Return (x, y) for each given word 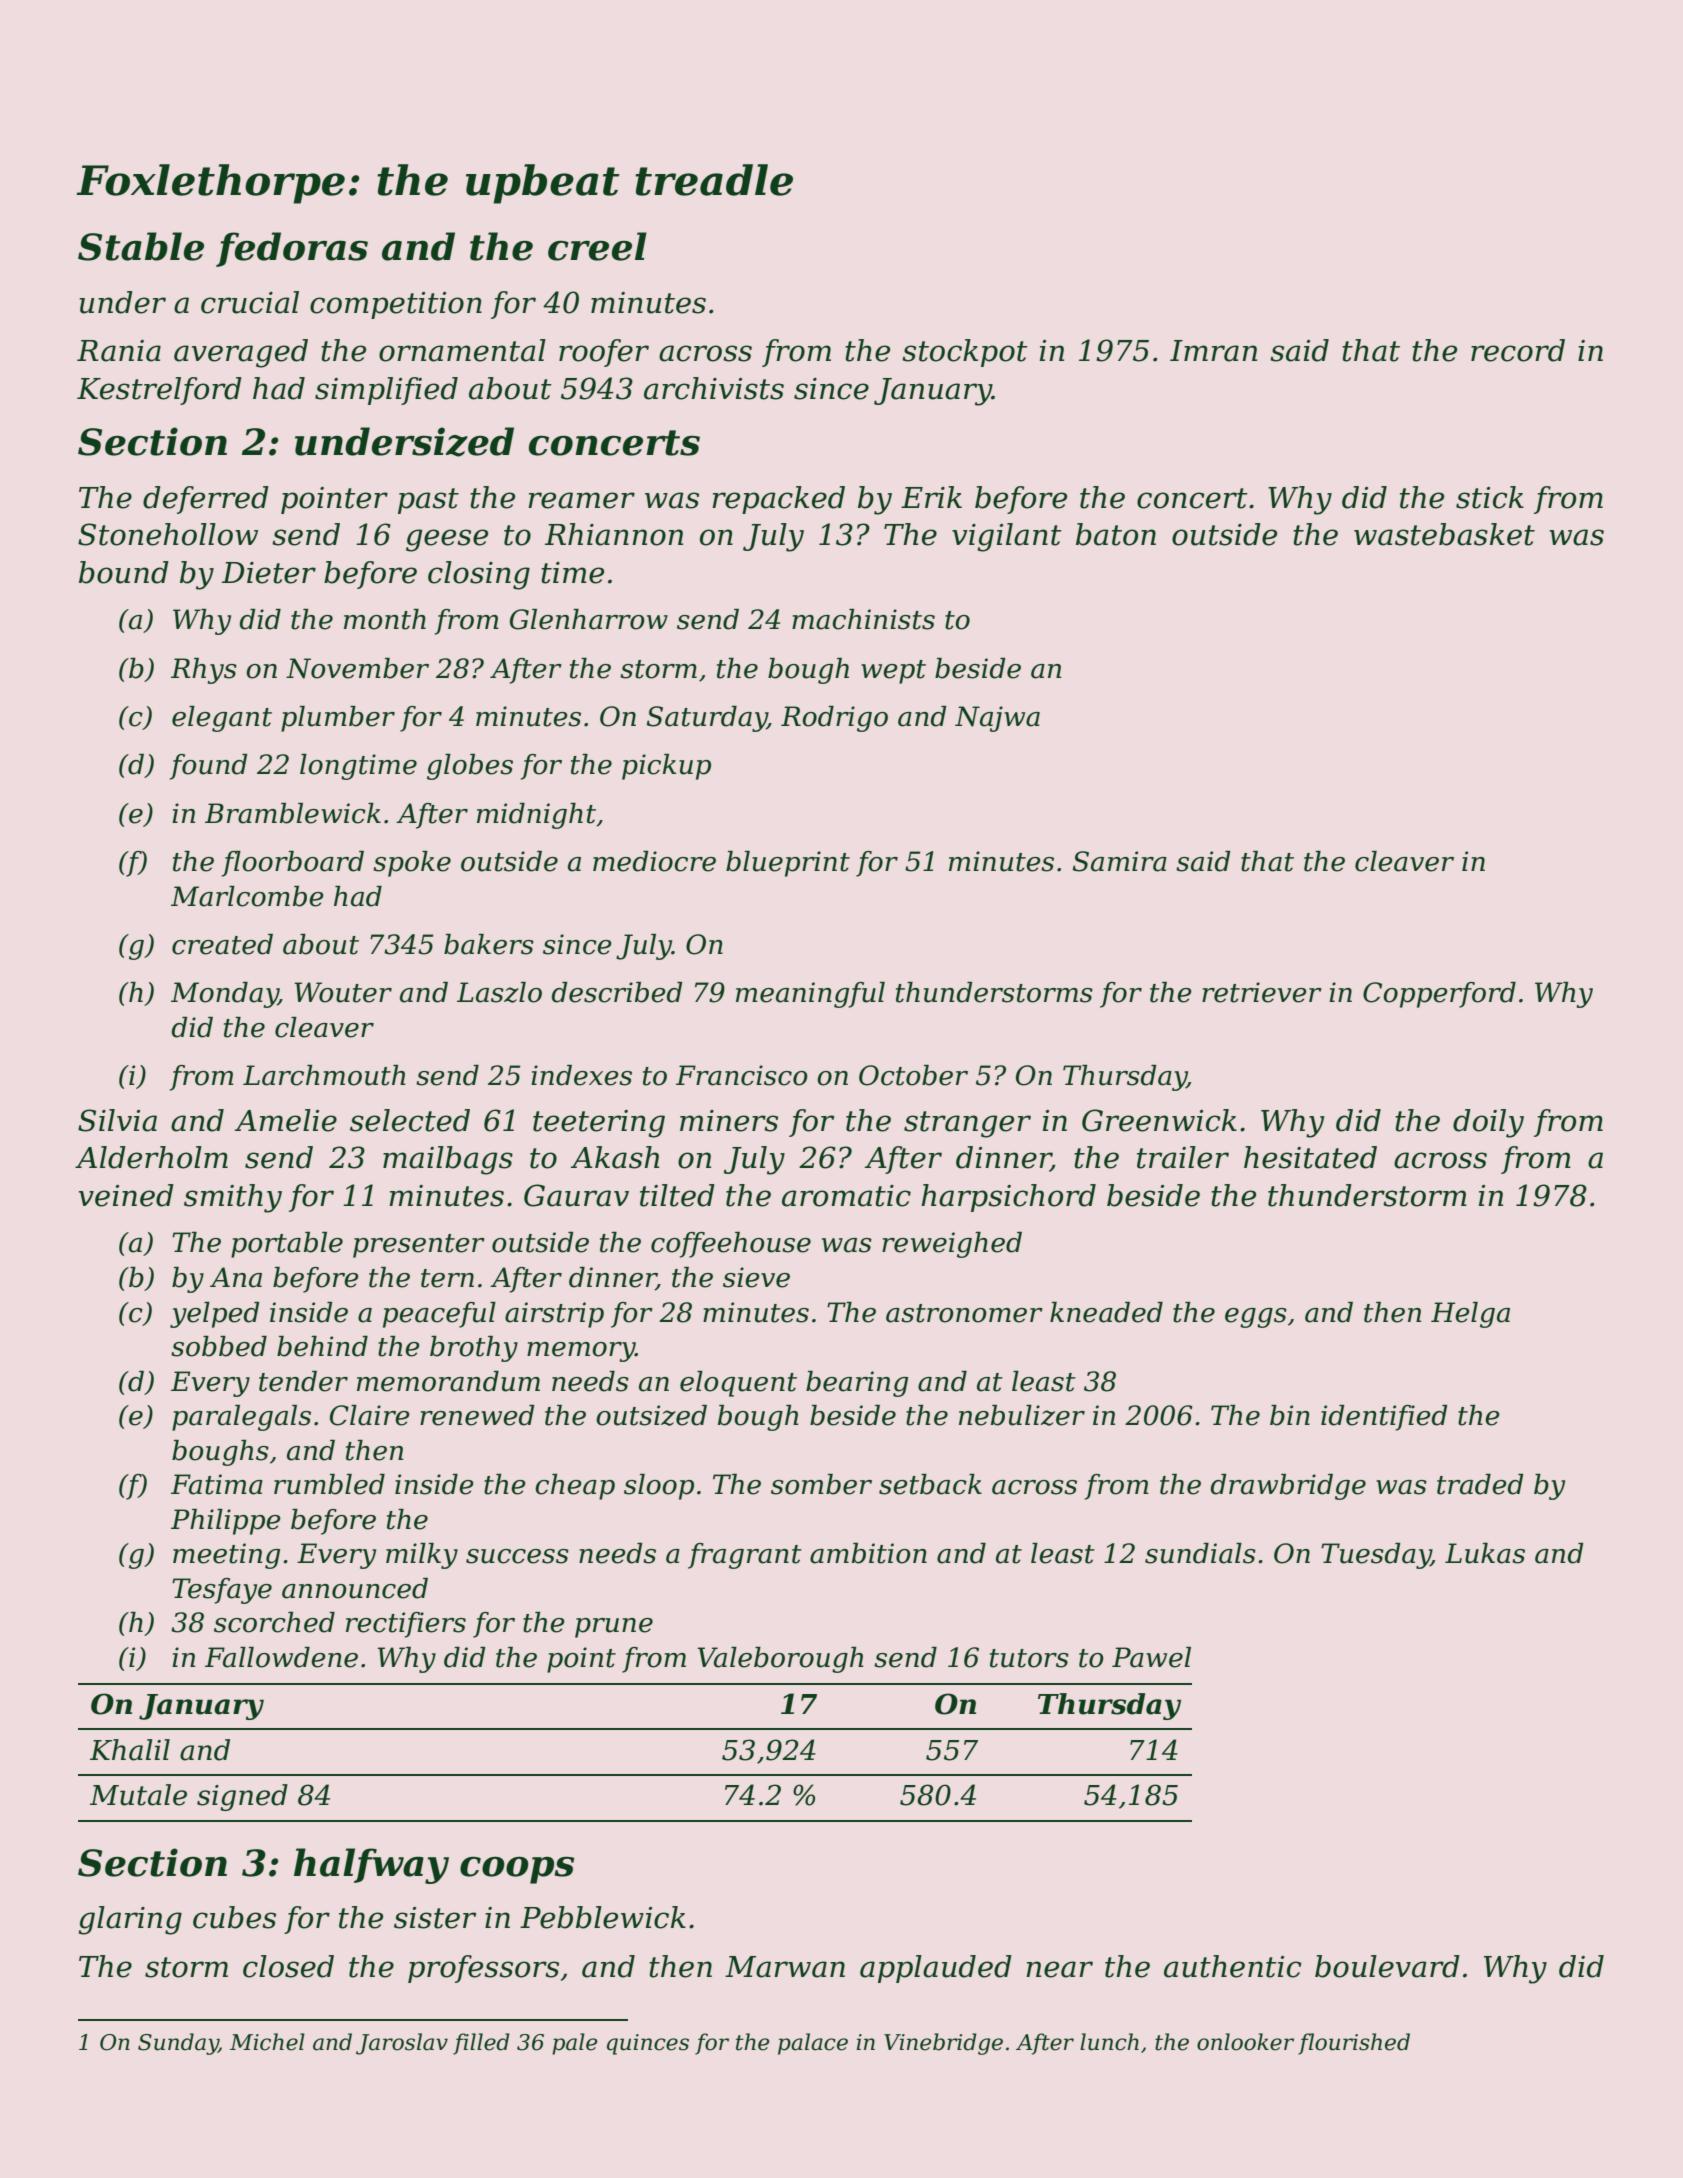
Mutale (138, 1795)
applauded (936, 1969)
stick (1490, 497)
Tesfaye (222, 1591)
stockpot (965, 353)
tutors (1029, 1658)
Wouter (343, 992)
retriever (1262, 992)
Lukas (1485, 1553)
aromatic (846, 1196)
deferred (206, 500)
